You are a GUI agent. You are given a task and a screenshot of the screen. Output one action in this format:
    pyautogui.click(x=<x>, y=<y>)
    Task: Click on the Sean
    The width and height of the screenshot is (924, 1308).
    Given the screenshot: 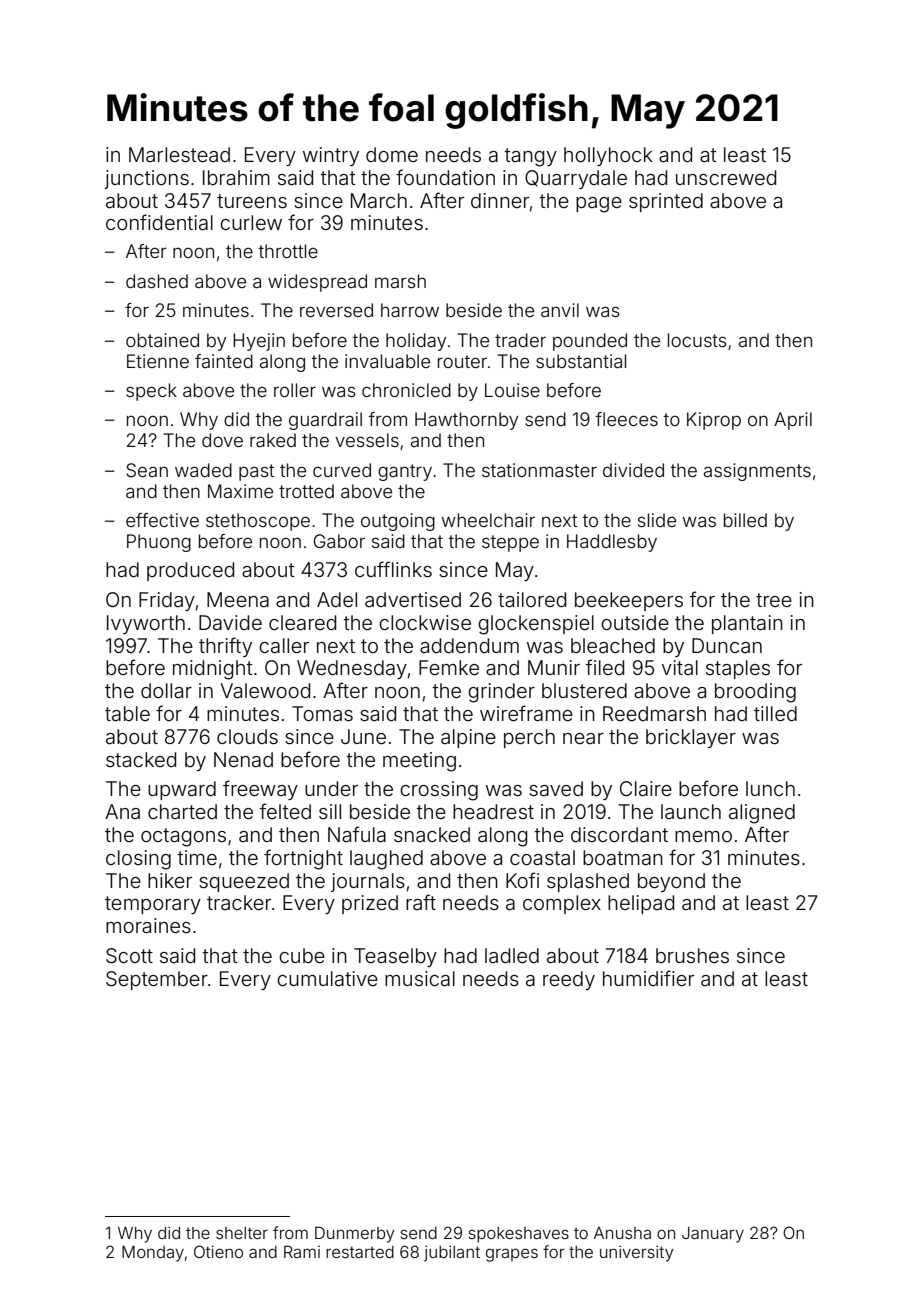 What is the action you would take?
    pyautogui.click(x=147, y=470)
